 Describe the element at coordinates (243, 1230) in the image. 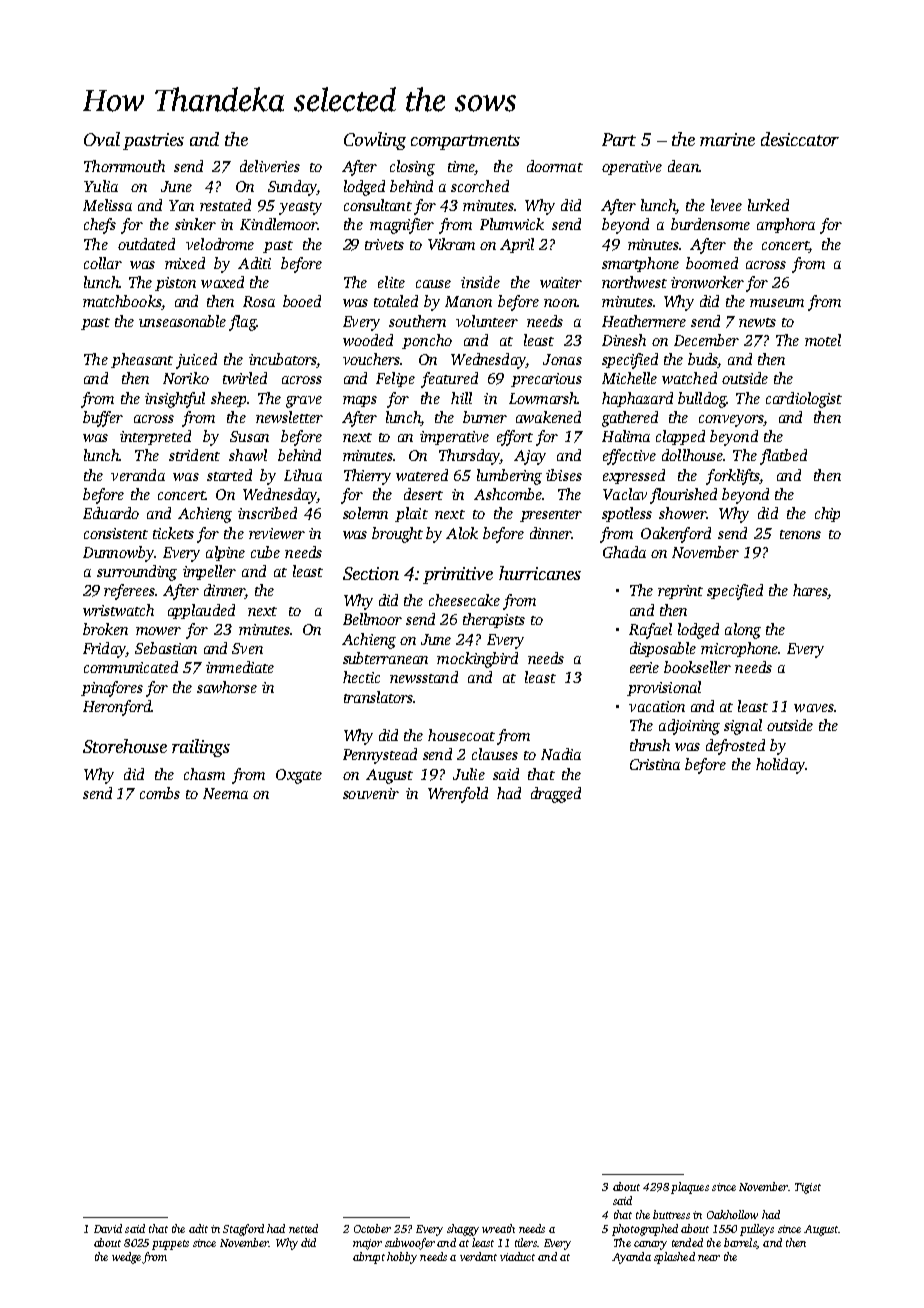

I see `Stagford` at that location.
